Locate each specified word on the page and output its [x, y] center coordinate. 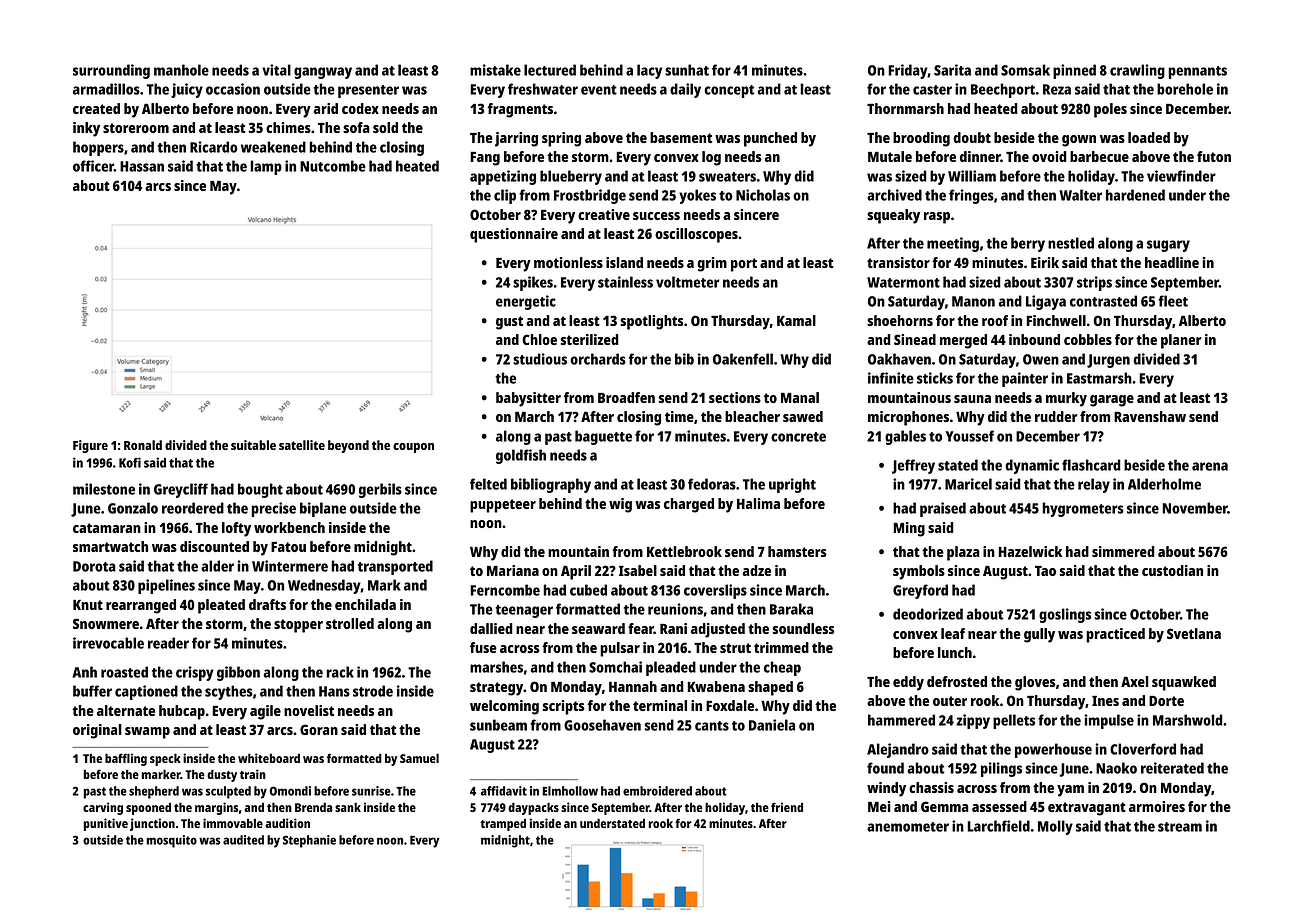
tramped [503, 825]
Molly [1055, 827]
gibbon [238, 673]
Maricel [968, 484]
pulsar [620, 649]
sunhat [687, 70]
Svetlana [1194, 633]
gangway [323, 73]
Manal [800, 397]
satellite [302, 445]
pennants [1197, 72]
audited [243, 840]
